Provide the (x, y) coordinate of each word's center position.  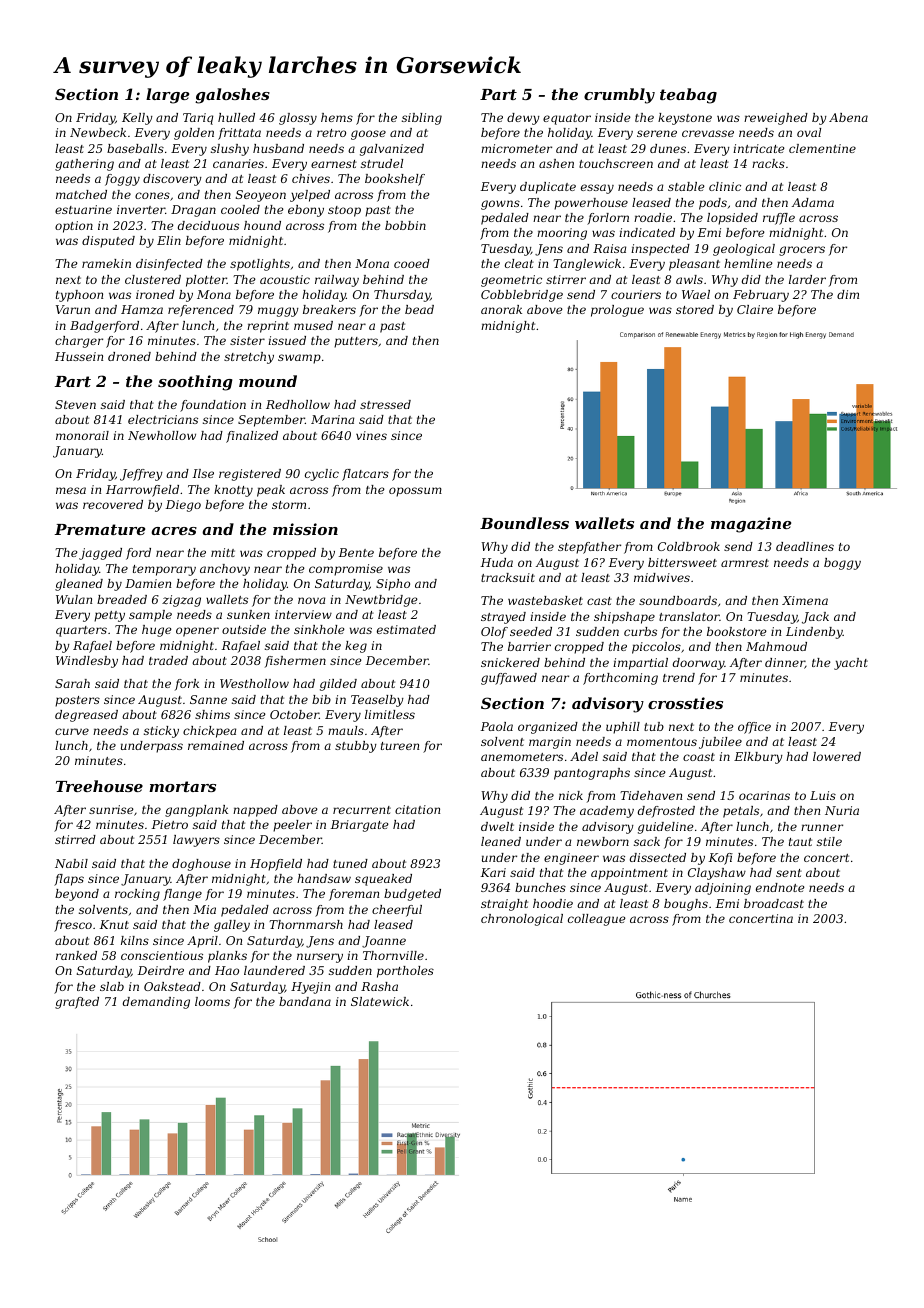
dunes (668, 148)
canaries (238, 163)
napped (255, 811)
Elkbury (758, 758)
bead (419, 309)
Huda (497, 562)
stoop (344, 211)
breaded (122, 599)
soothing (195, 383)
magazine (751, 525)
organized (548, 728)
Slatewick (380, 1001)
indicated (647, 232)
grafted (77, 1003)
